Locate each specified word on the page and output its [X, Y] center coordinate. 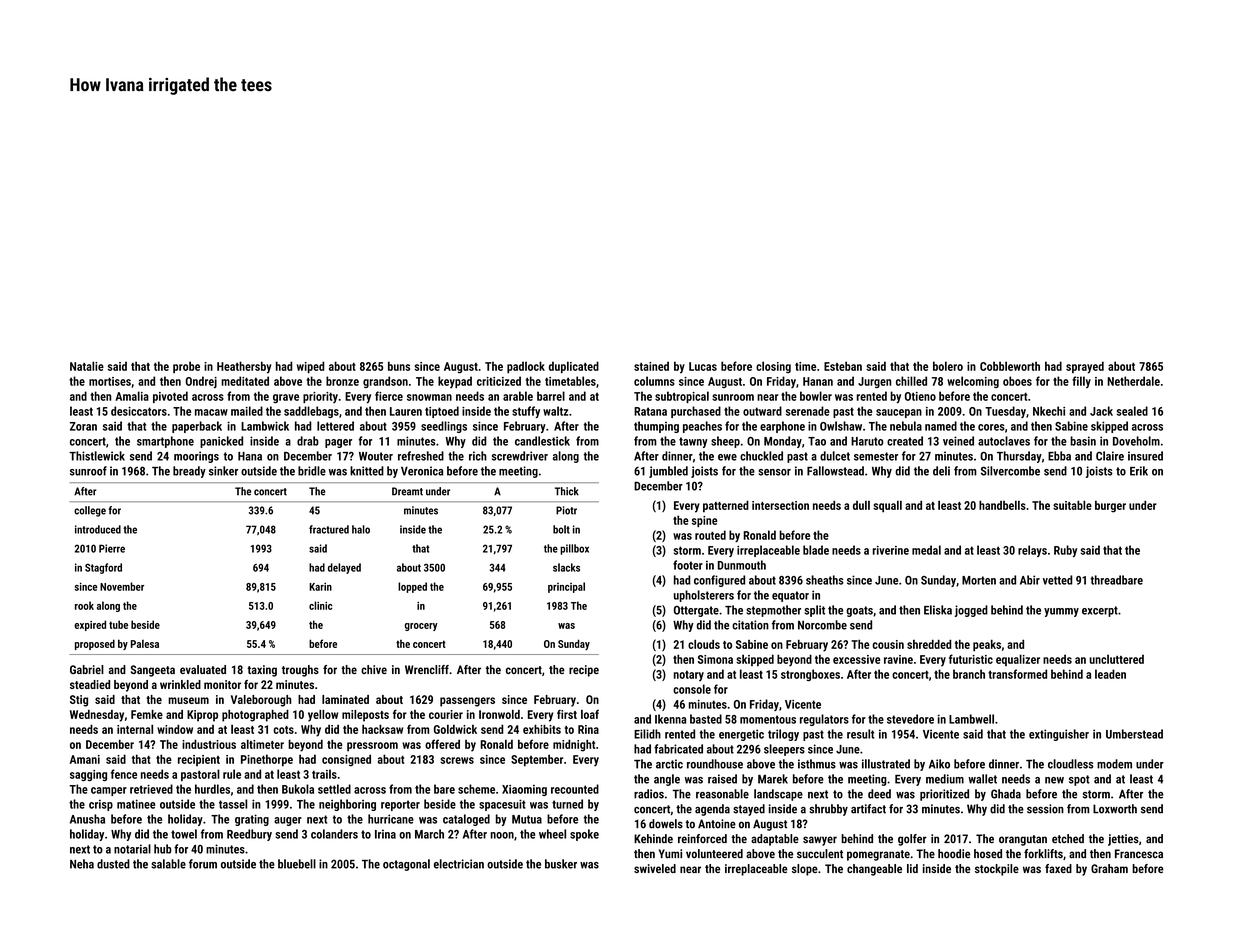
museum [188, 700]
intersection [780, 505]
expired [90, 625]
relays [1032, 551]
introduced [98, 529]
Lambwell [971, 719]
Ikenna [670, 719]
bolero [948, 366]
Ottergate [696, 611]
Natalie [87, 366]
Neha [82, 864]
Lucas [703, 366]
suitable [1072, 505]
